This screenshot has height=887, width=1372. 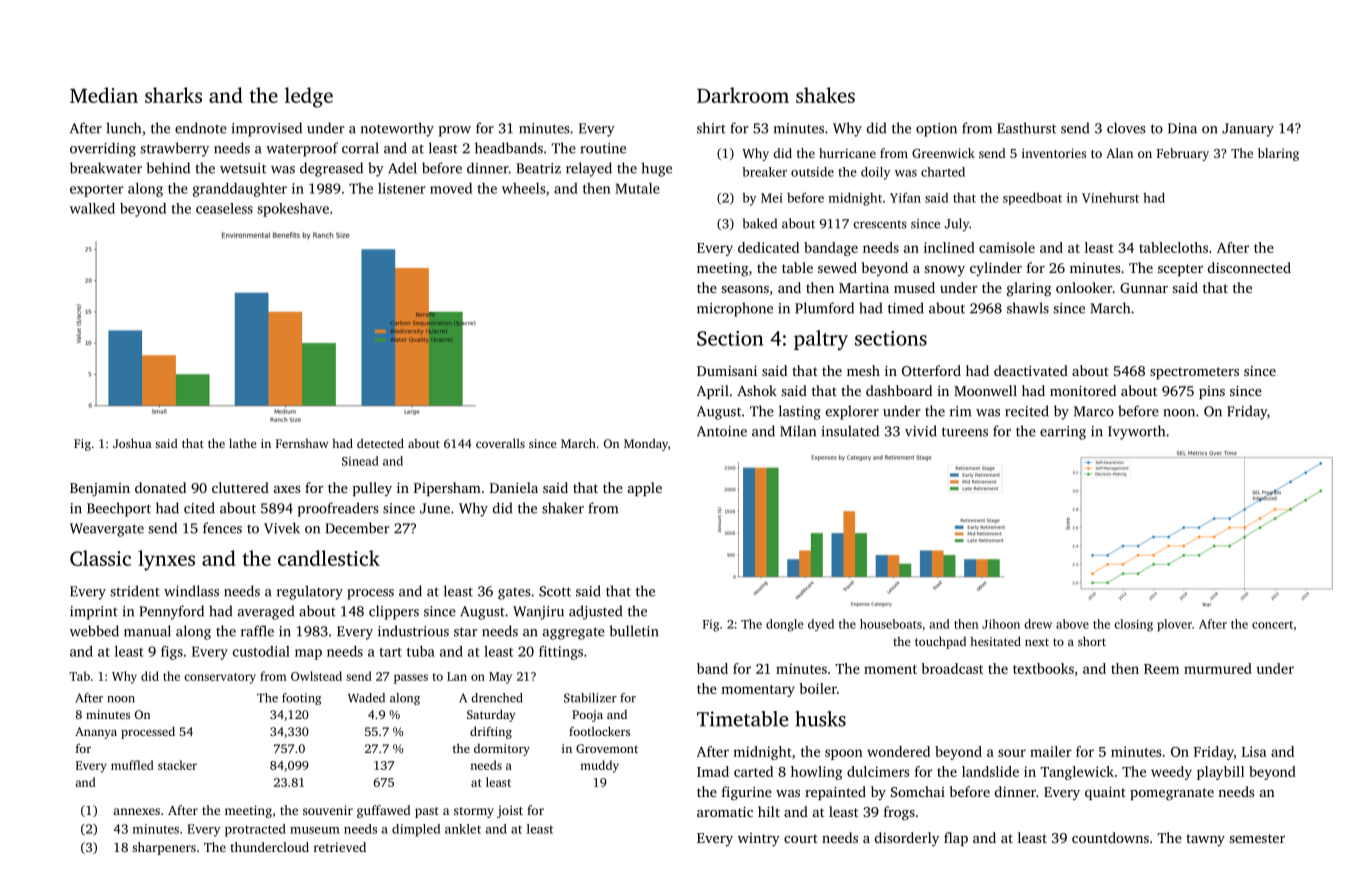 I want to click on tawny, so click(x=1205, y=840).
